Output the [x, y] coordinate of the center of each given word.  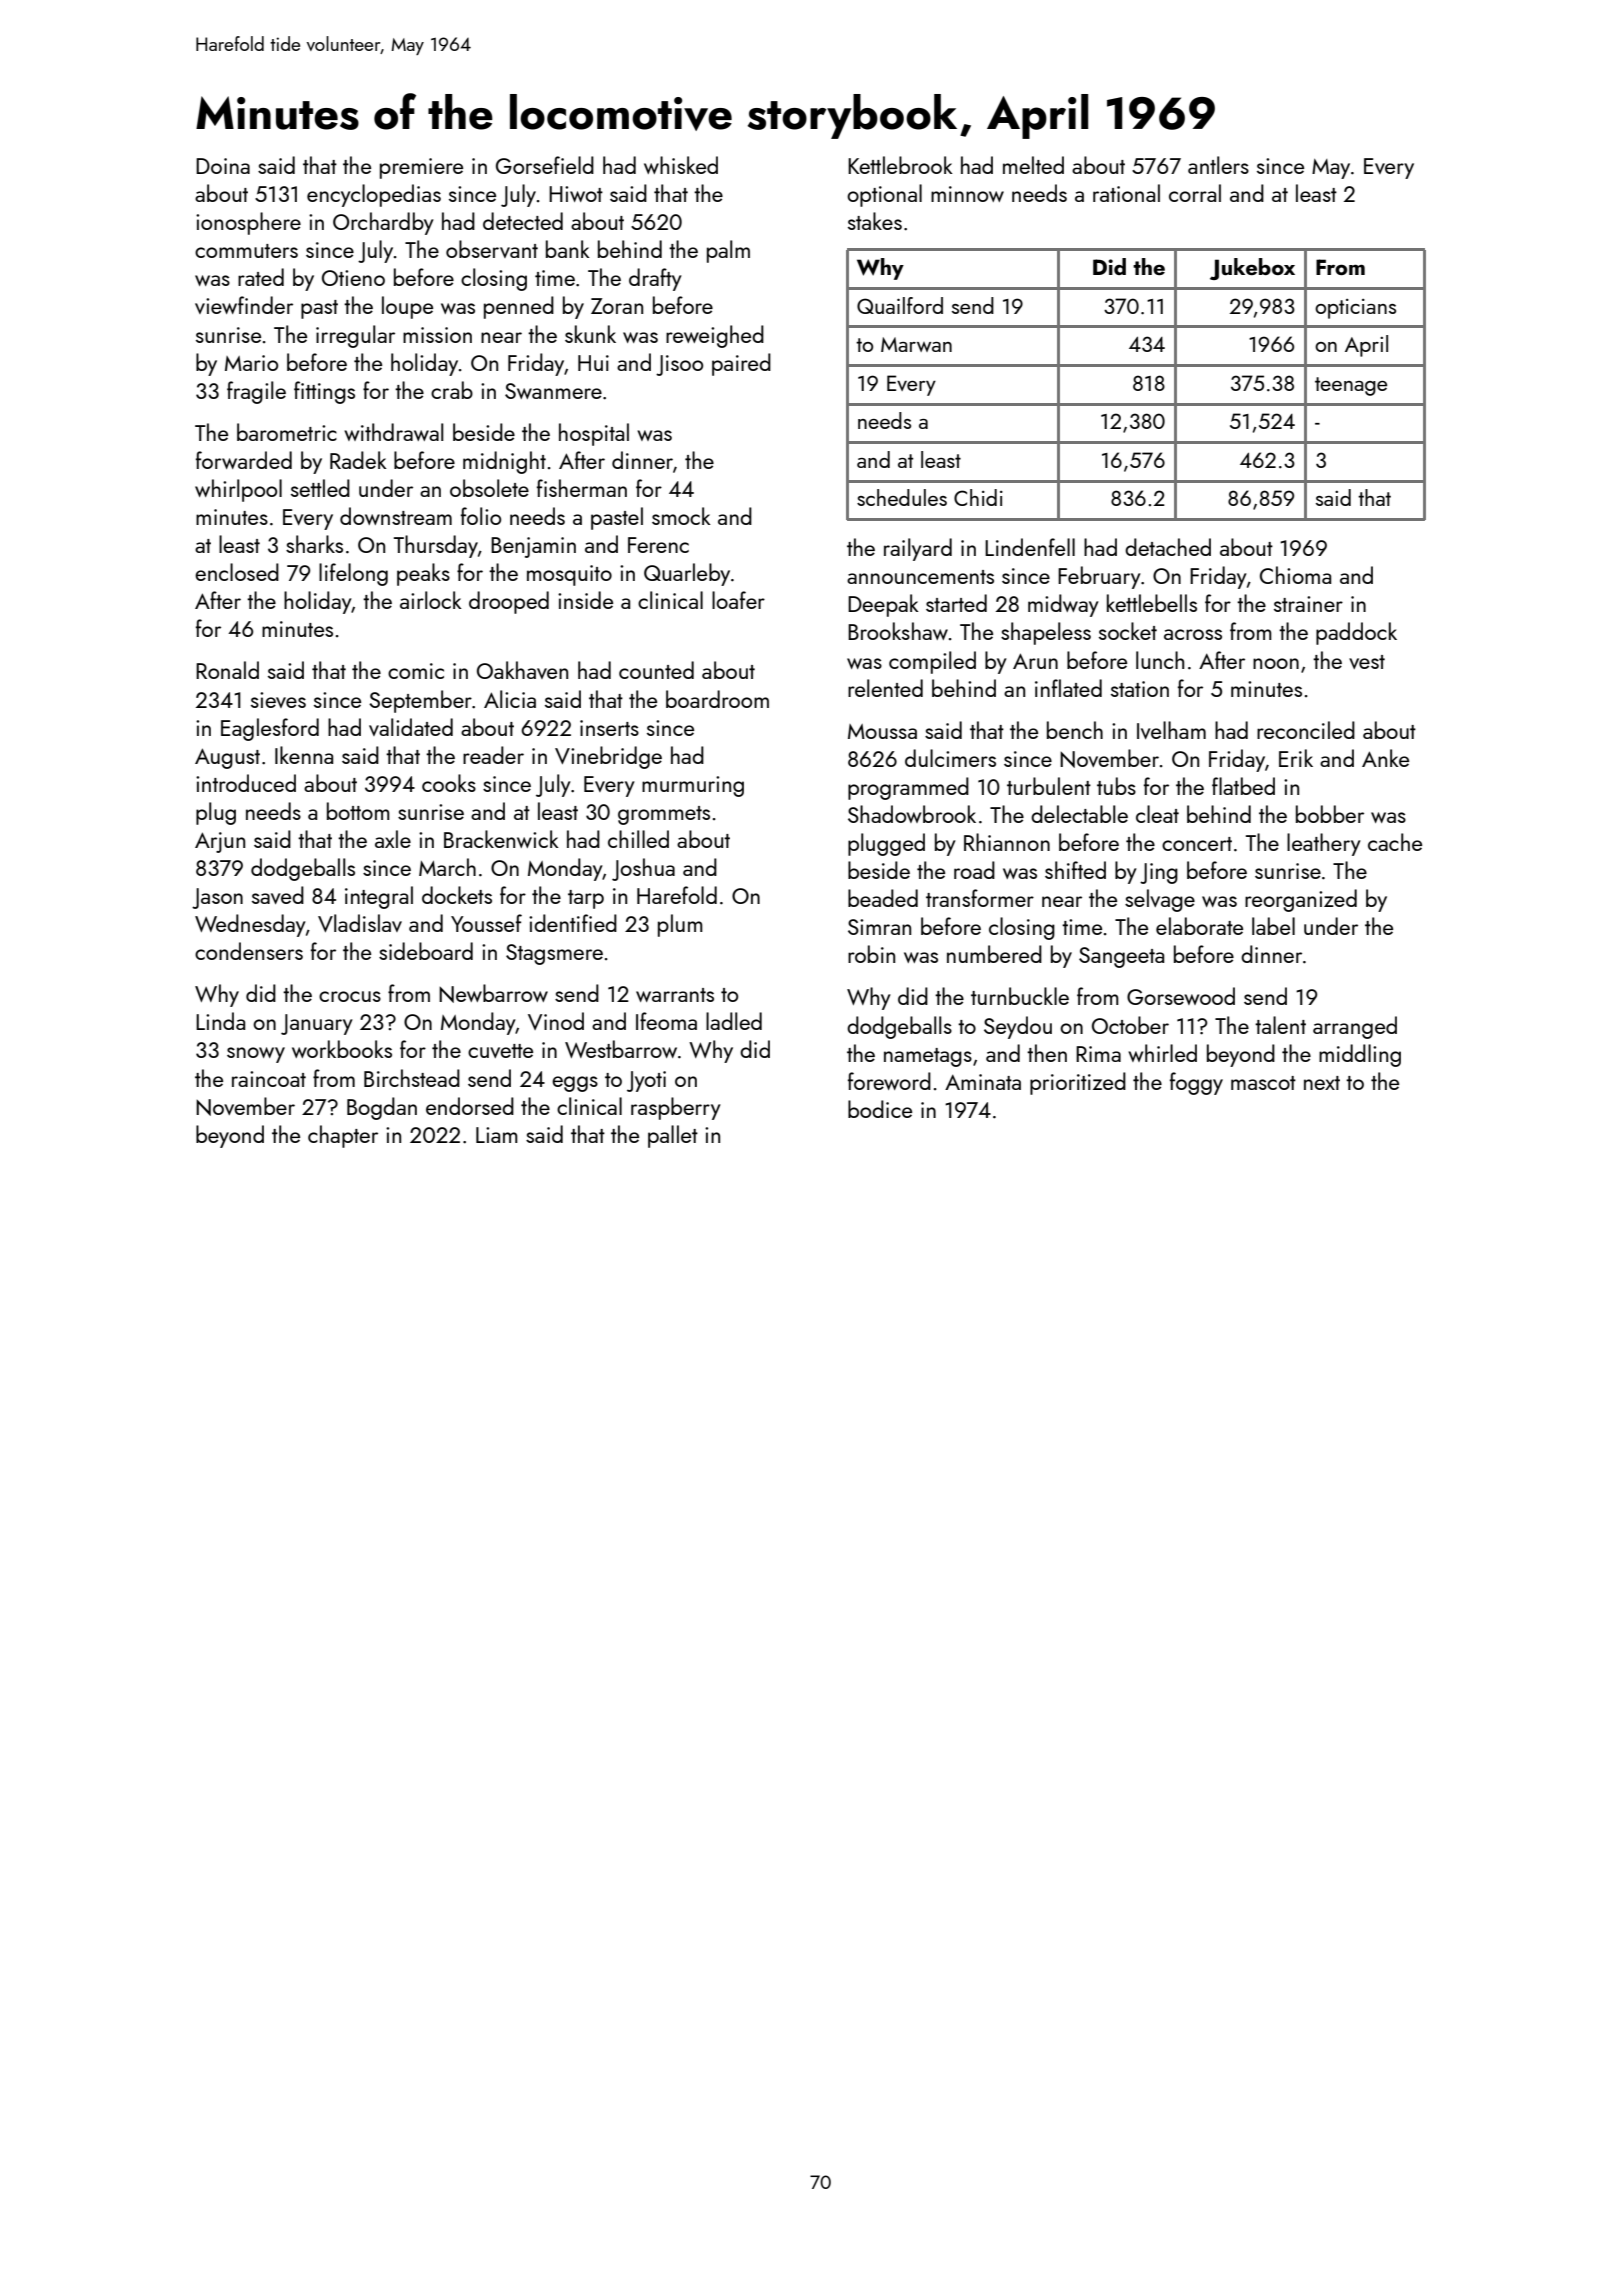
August [227, 758]
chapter [343, 1136]
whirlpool [238, 490]
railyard [918, 549]
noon [1276, 663]
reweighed [715, 336]
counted [656, 670]
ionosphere [248, 223]
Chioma [1295, 575]
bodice [880, 1109]
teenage [1351, 386]
